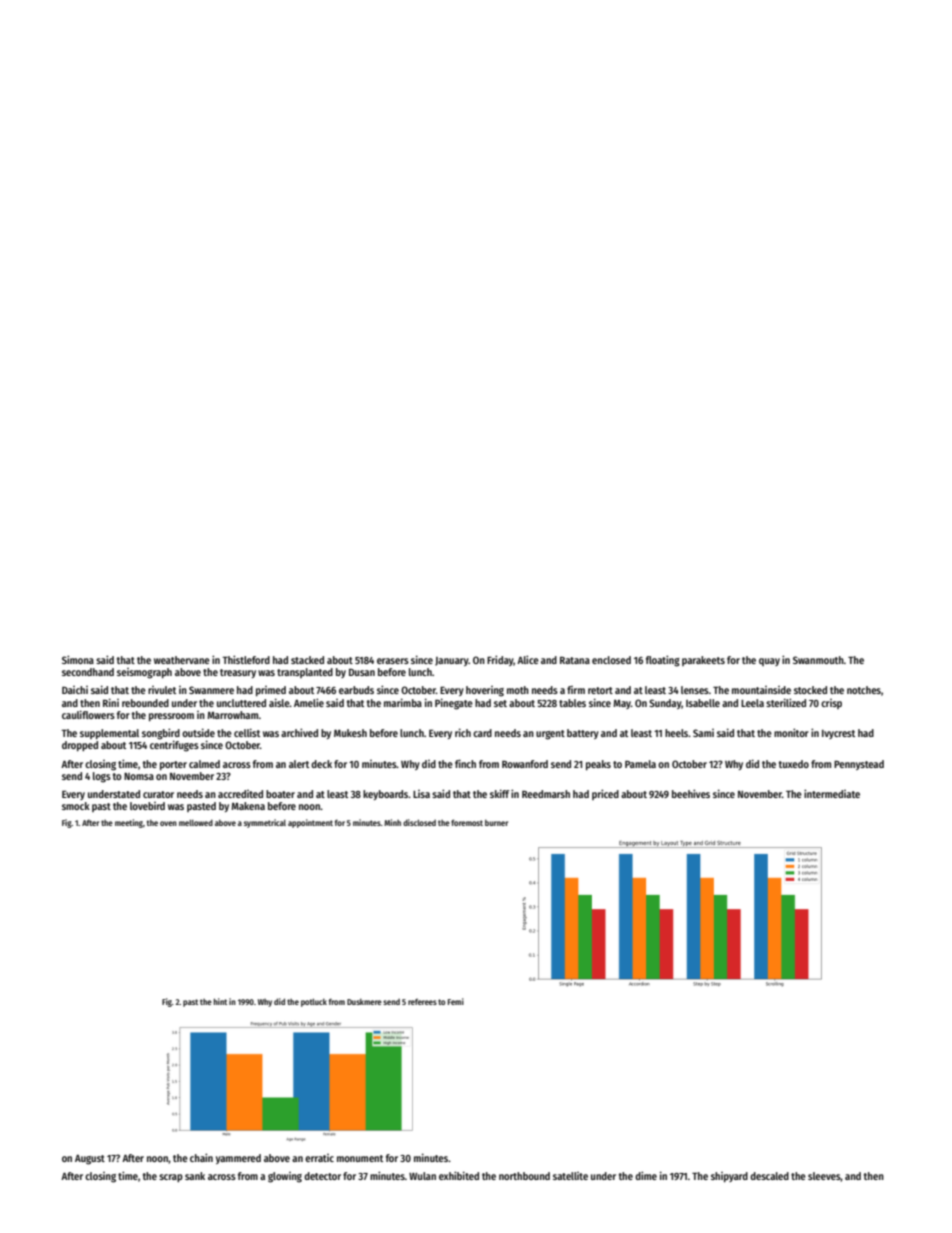 The width and height of the screenshot is (952, 1233). Describe the element at coordinates (456, 1001) in the screenshot. I see `Femi` at that location.
